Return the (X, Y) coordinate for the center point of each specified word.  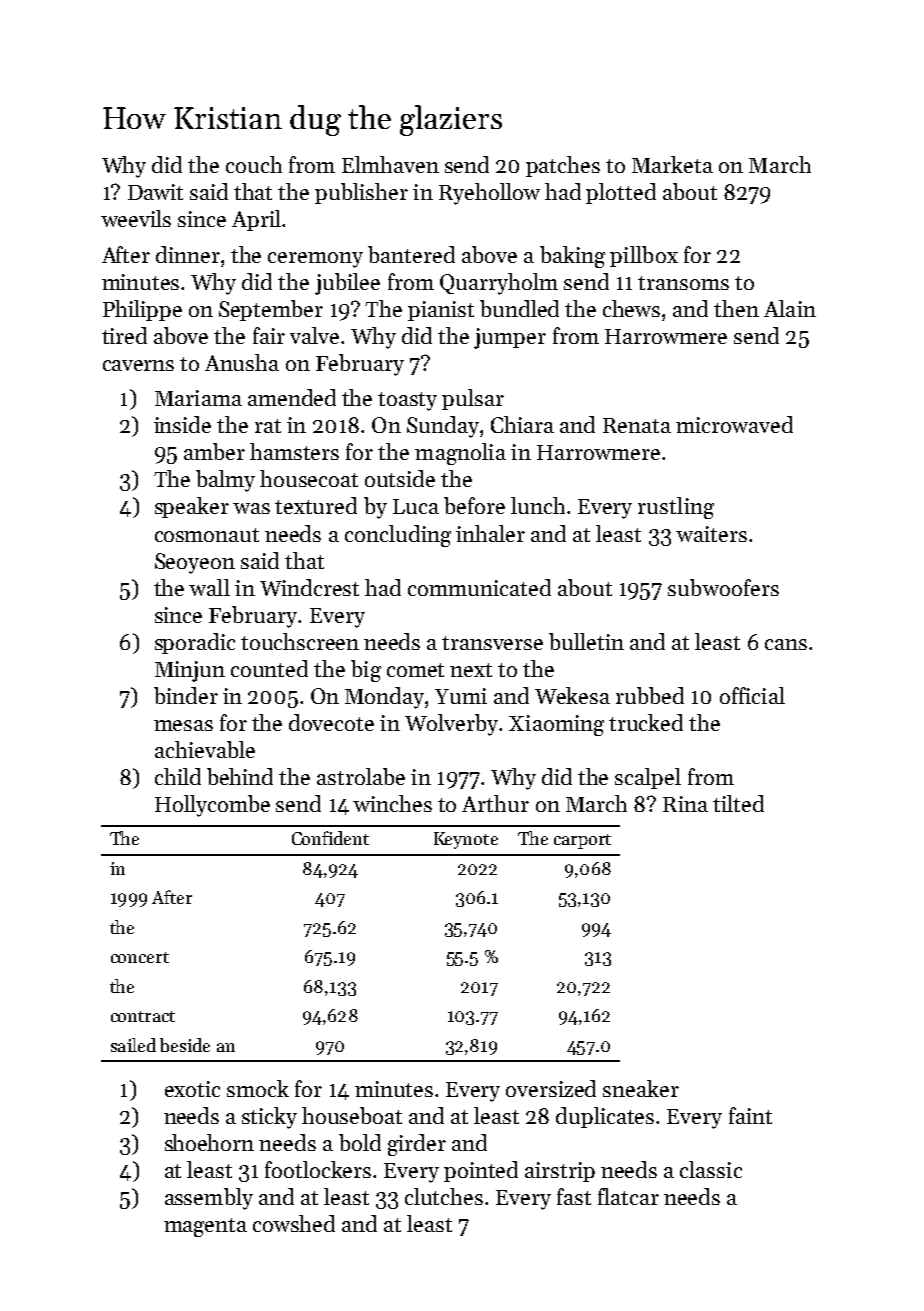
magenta (205, 1227)
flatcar (628, 1196)
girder (417, 1145)
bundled (519, 308)
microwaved (734, 424)
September (271, 310)
